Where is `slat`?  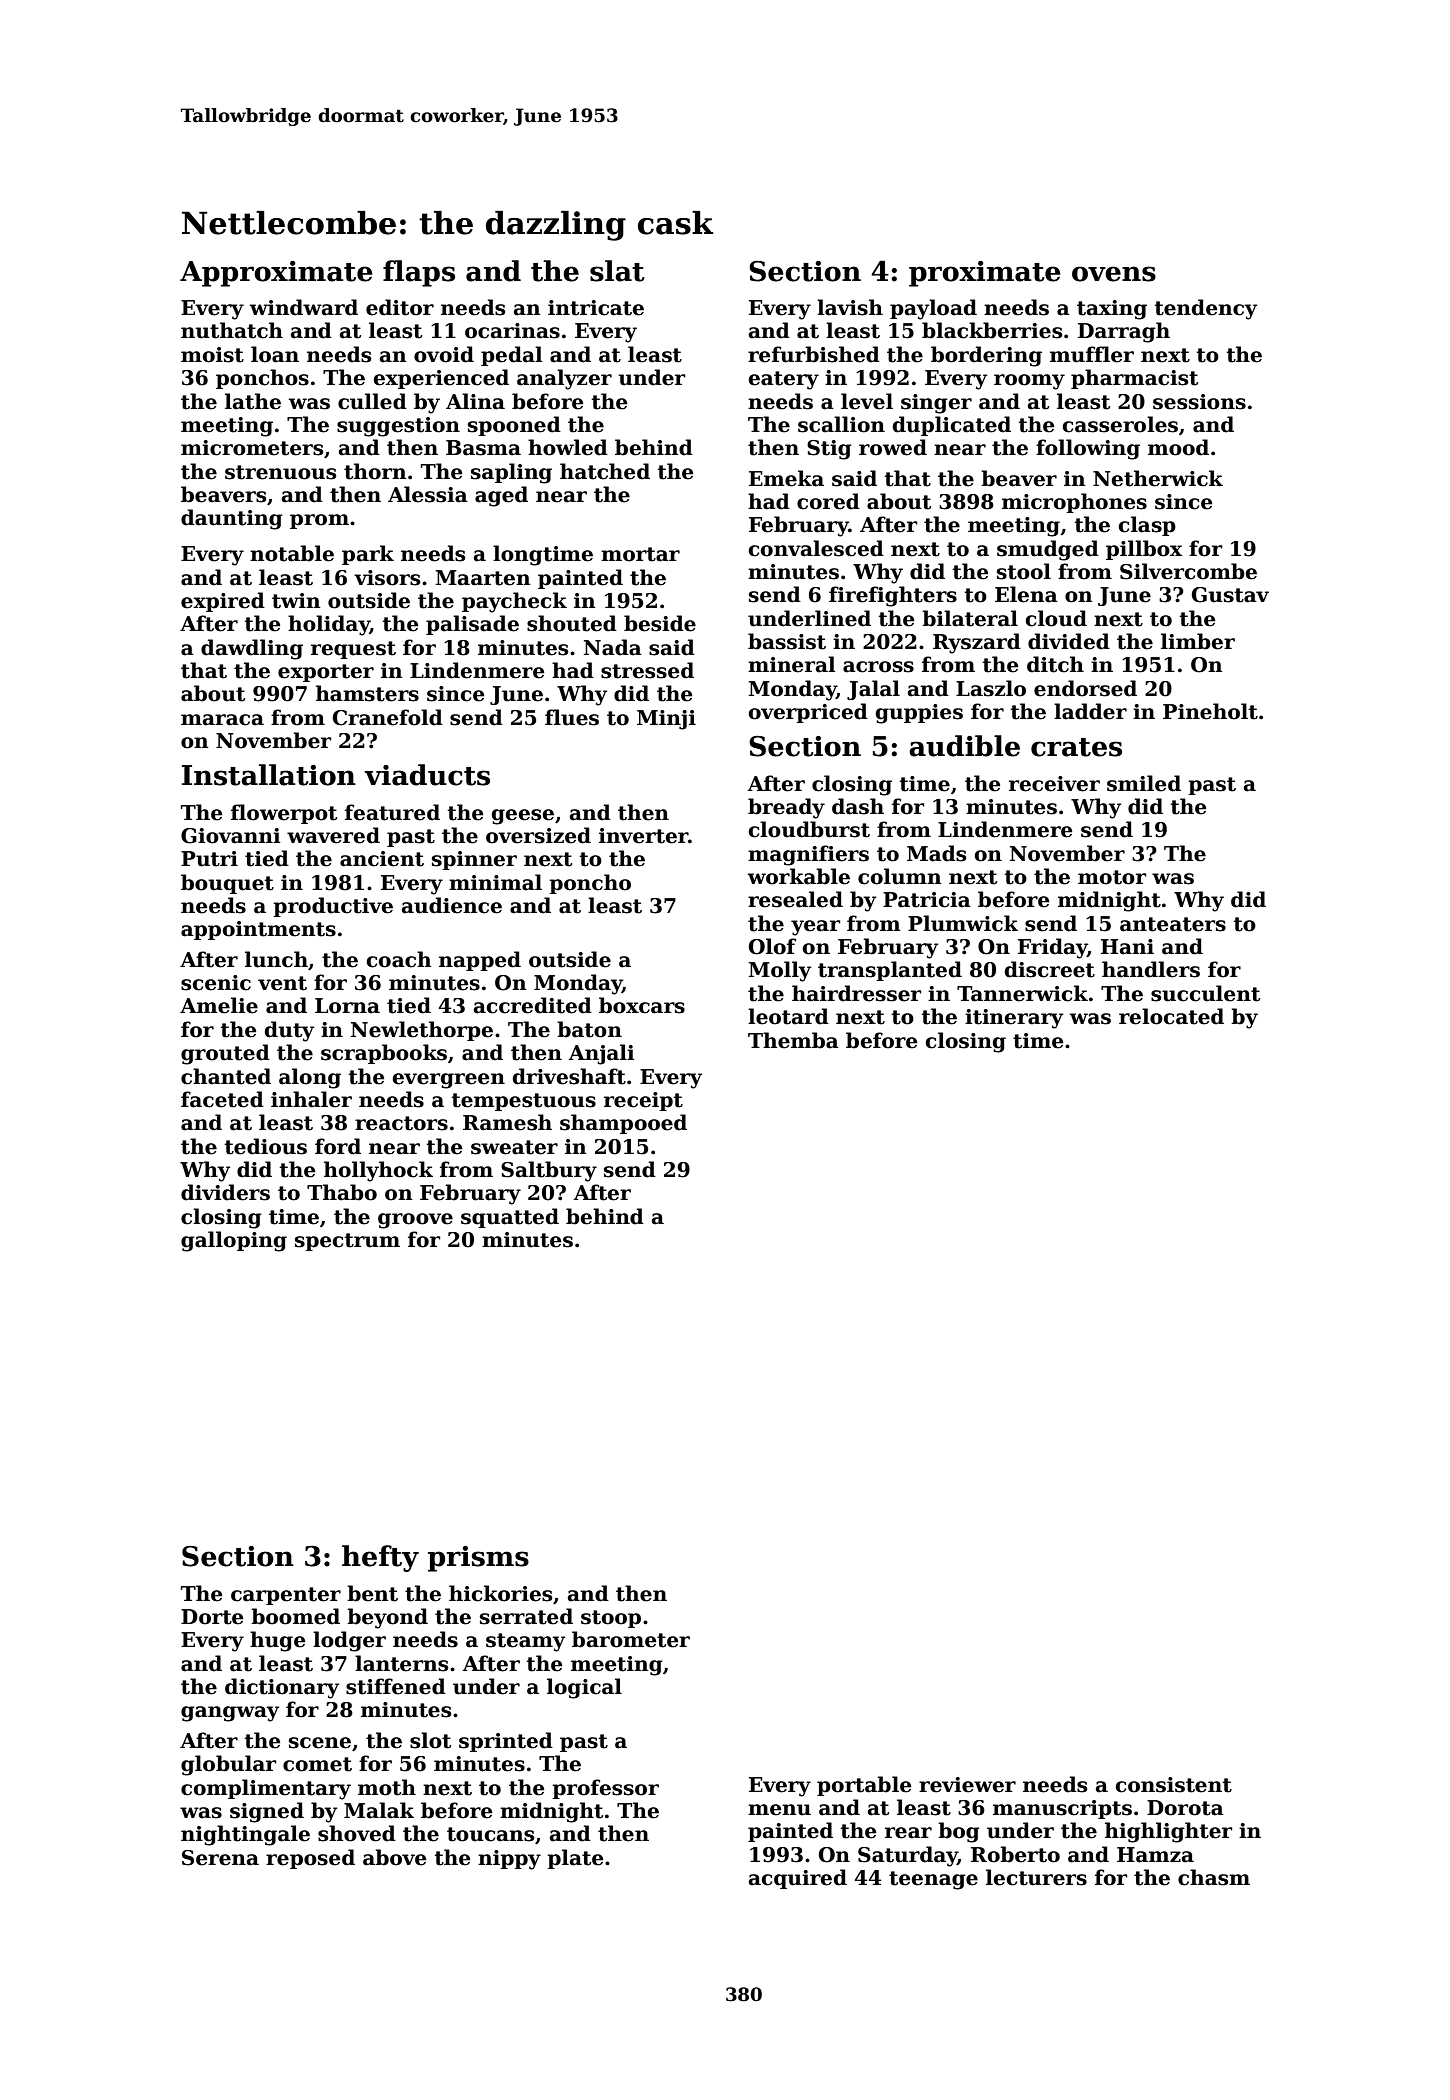
slat is located at coordinates (617, 271).
